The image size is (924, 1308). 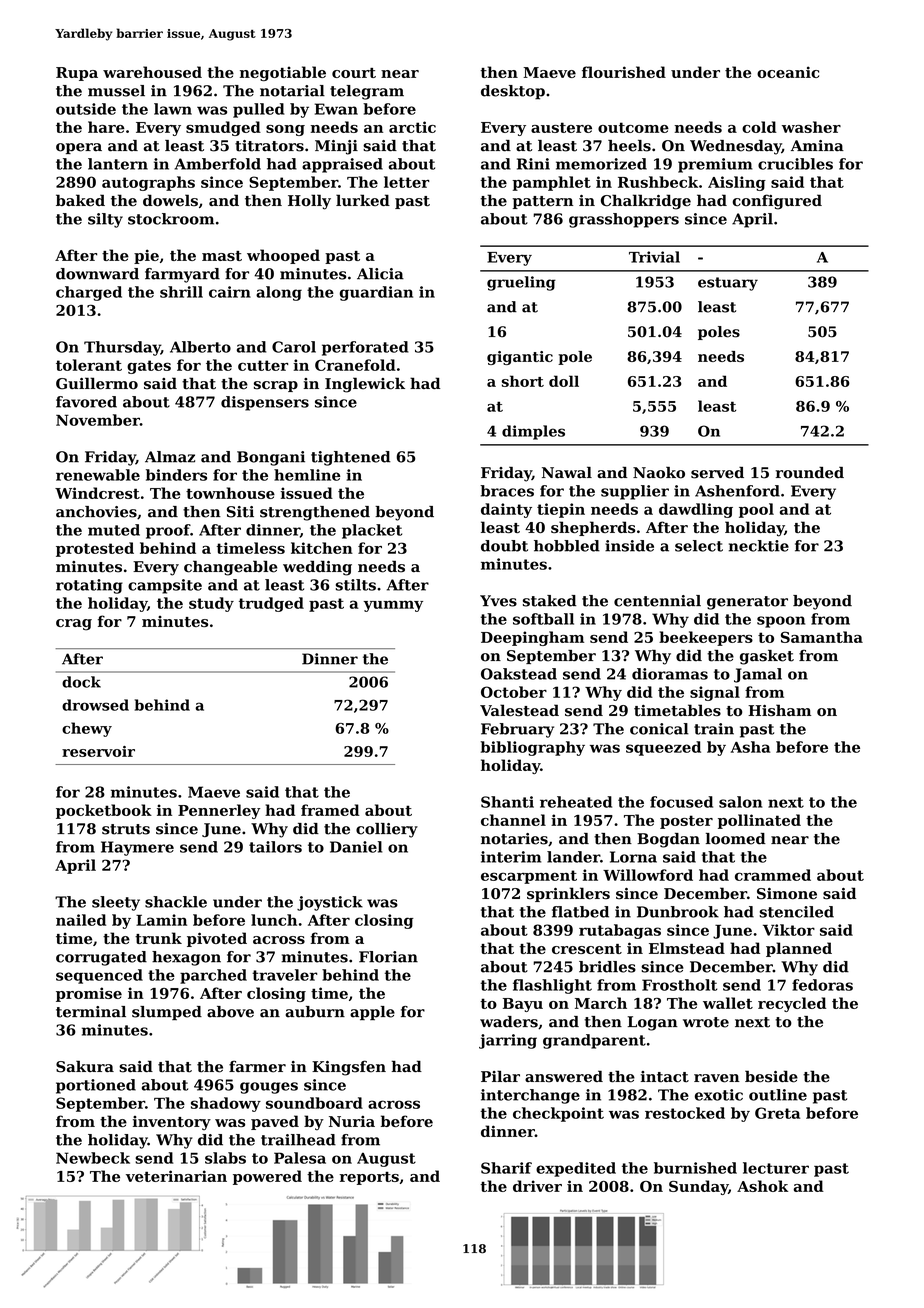 I want to click on pocketbook, so click(x=104, y=811).
